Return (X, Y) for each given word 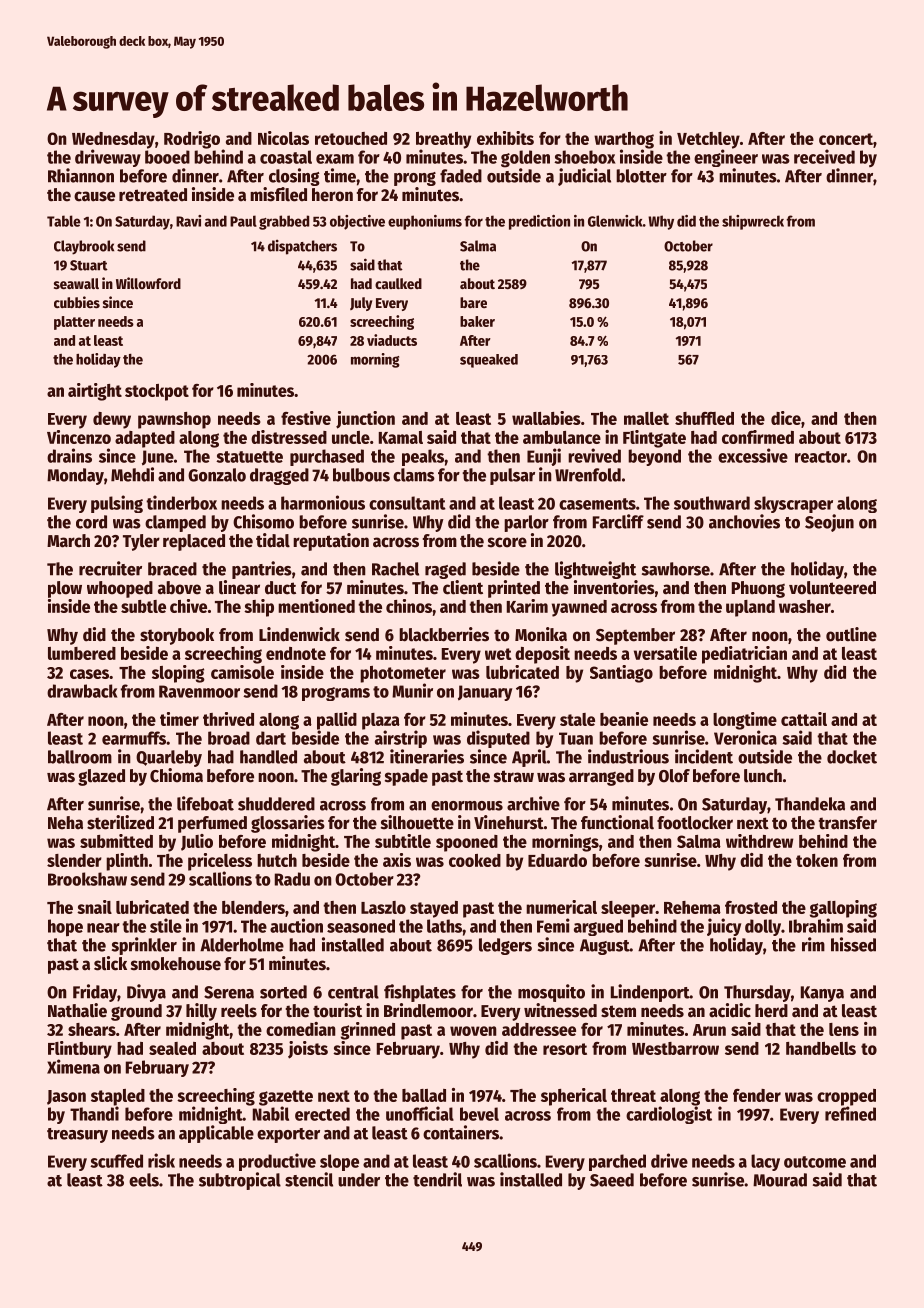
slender (74, 860)
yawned (579, 608)
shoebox (585, 157)
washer (805, 606)
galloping (843, 909)
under (359, 1180)
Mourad (780, 1180)
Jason (66, 1097)
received (824, 156)
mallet (646, 418)
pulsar (512, 476)
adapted (145, 439)
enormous (467, 806)
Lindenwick (299, 634)
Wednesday (113, 140)
